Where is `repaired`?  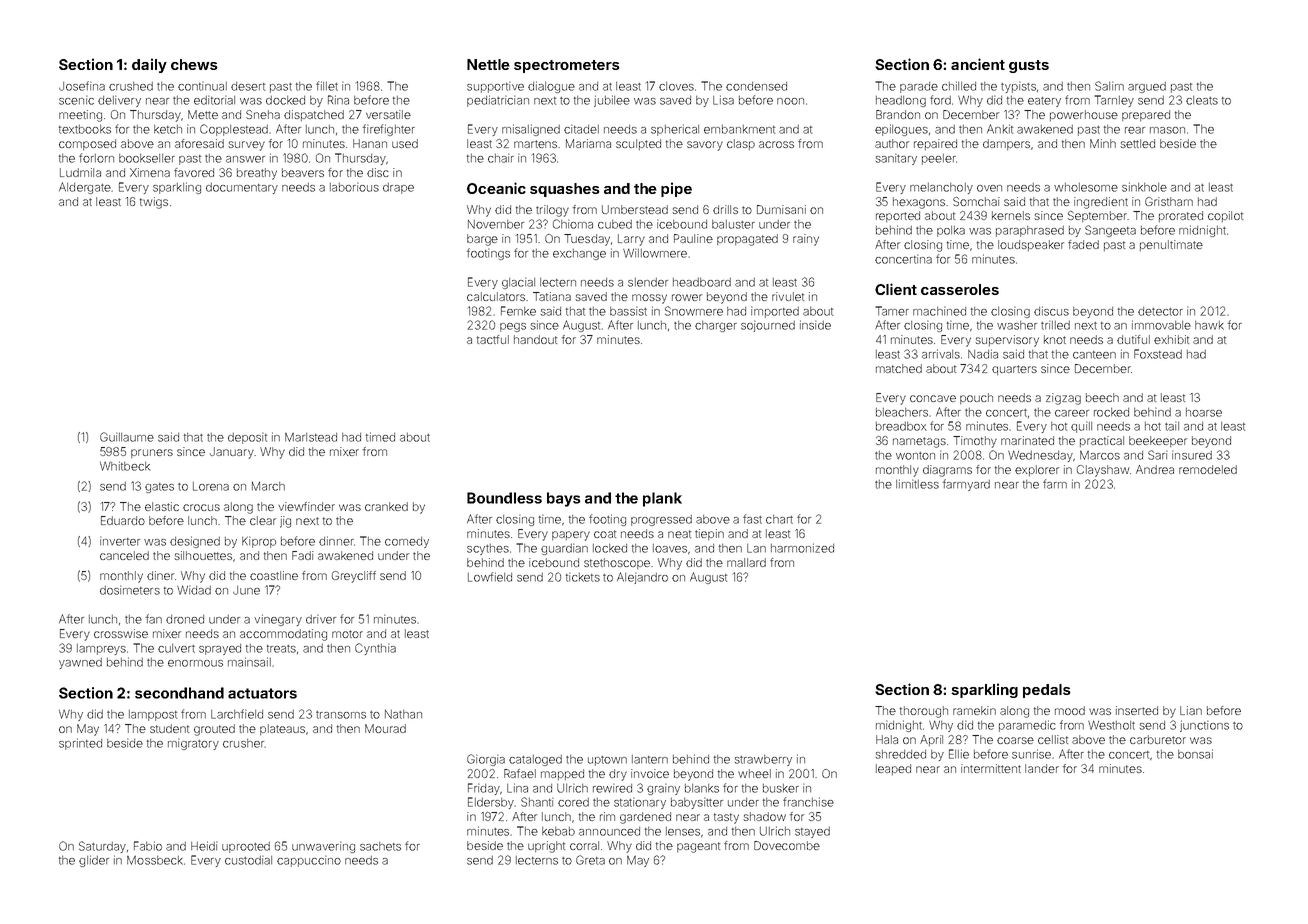
repaired is located at coordinates (935, 144).
